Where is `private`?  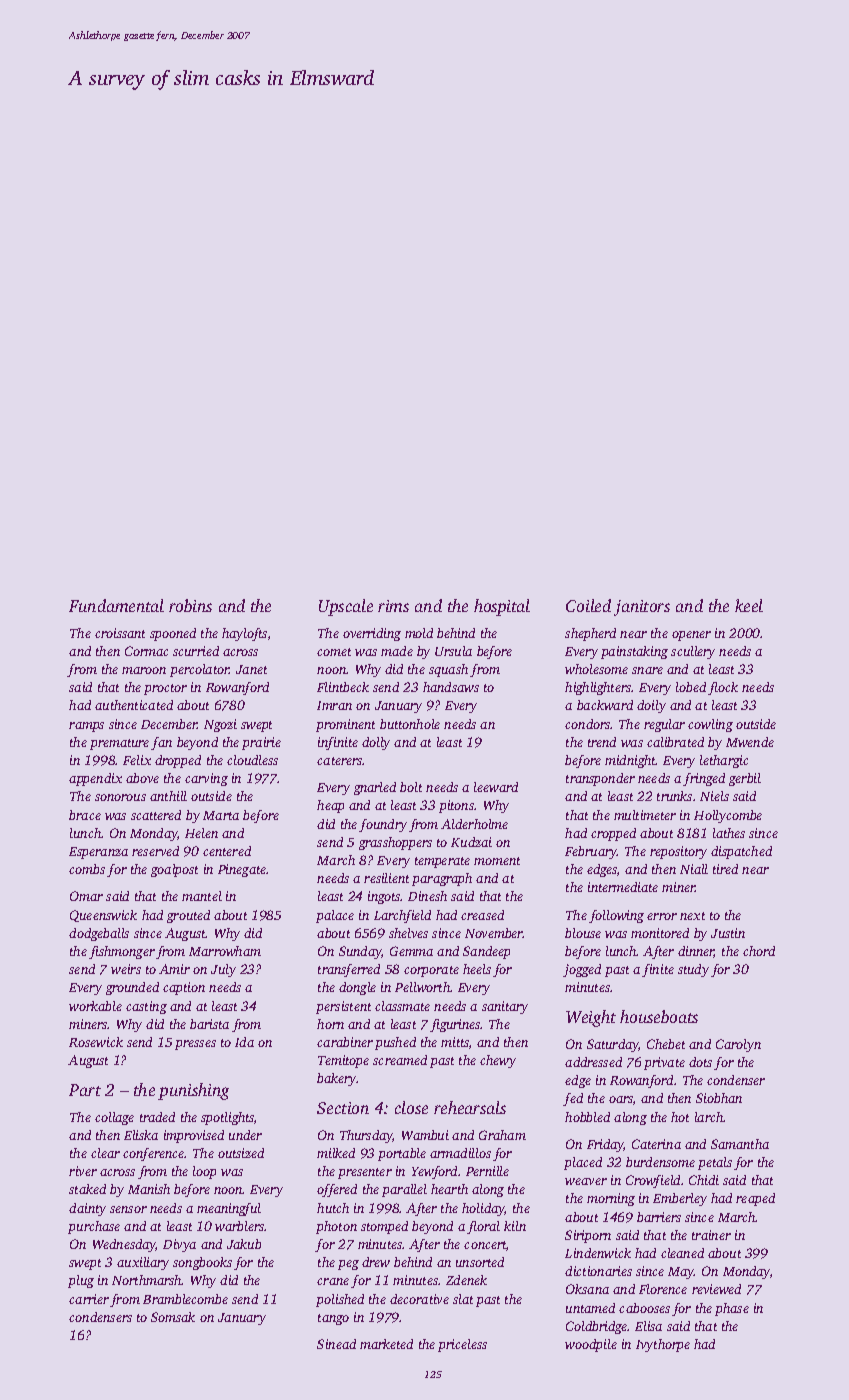
private is located at coordinates (664, 1063).
